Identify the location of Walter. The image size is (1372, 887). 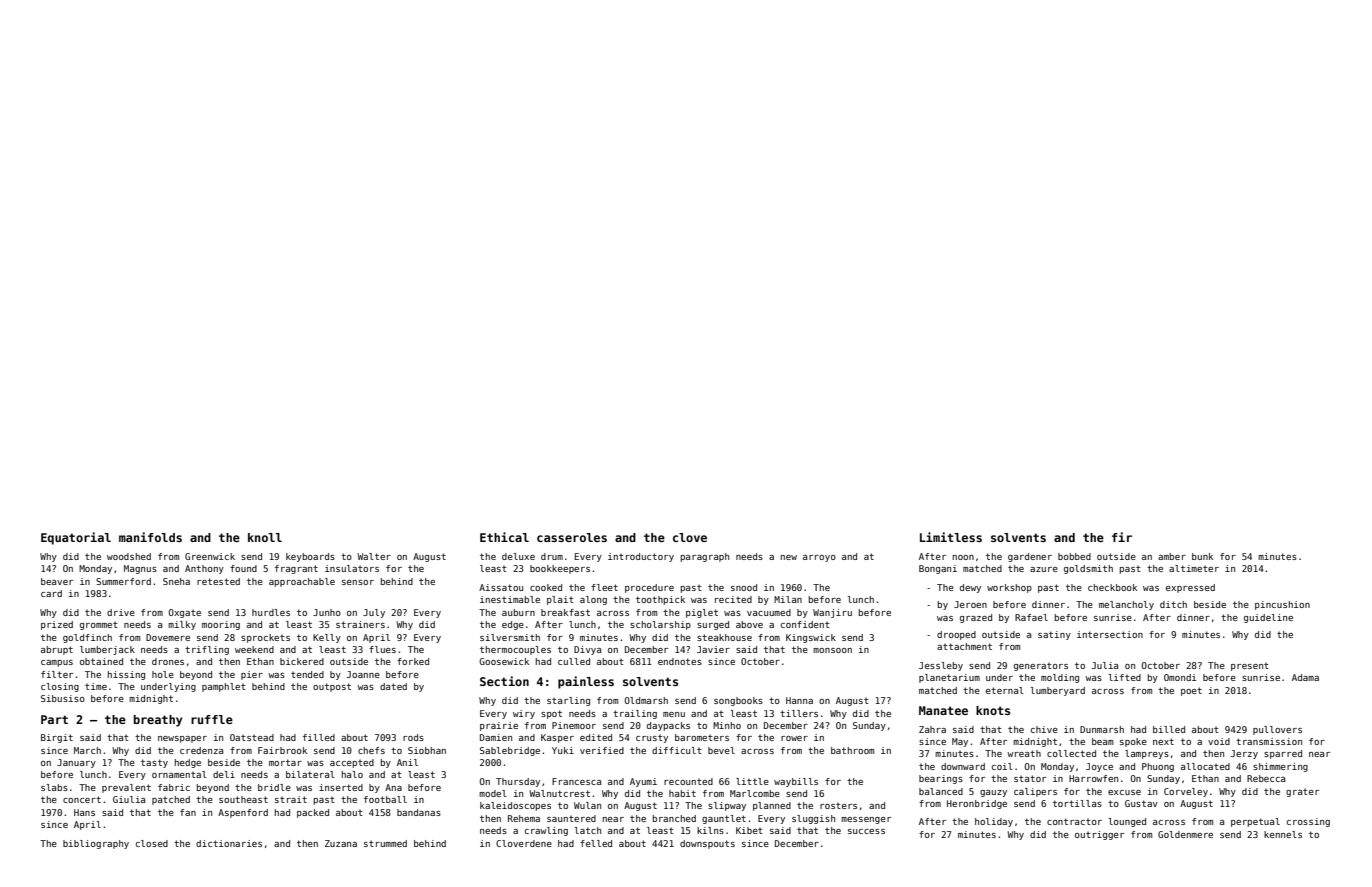
(374, 556).
